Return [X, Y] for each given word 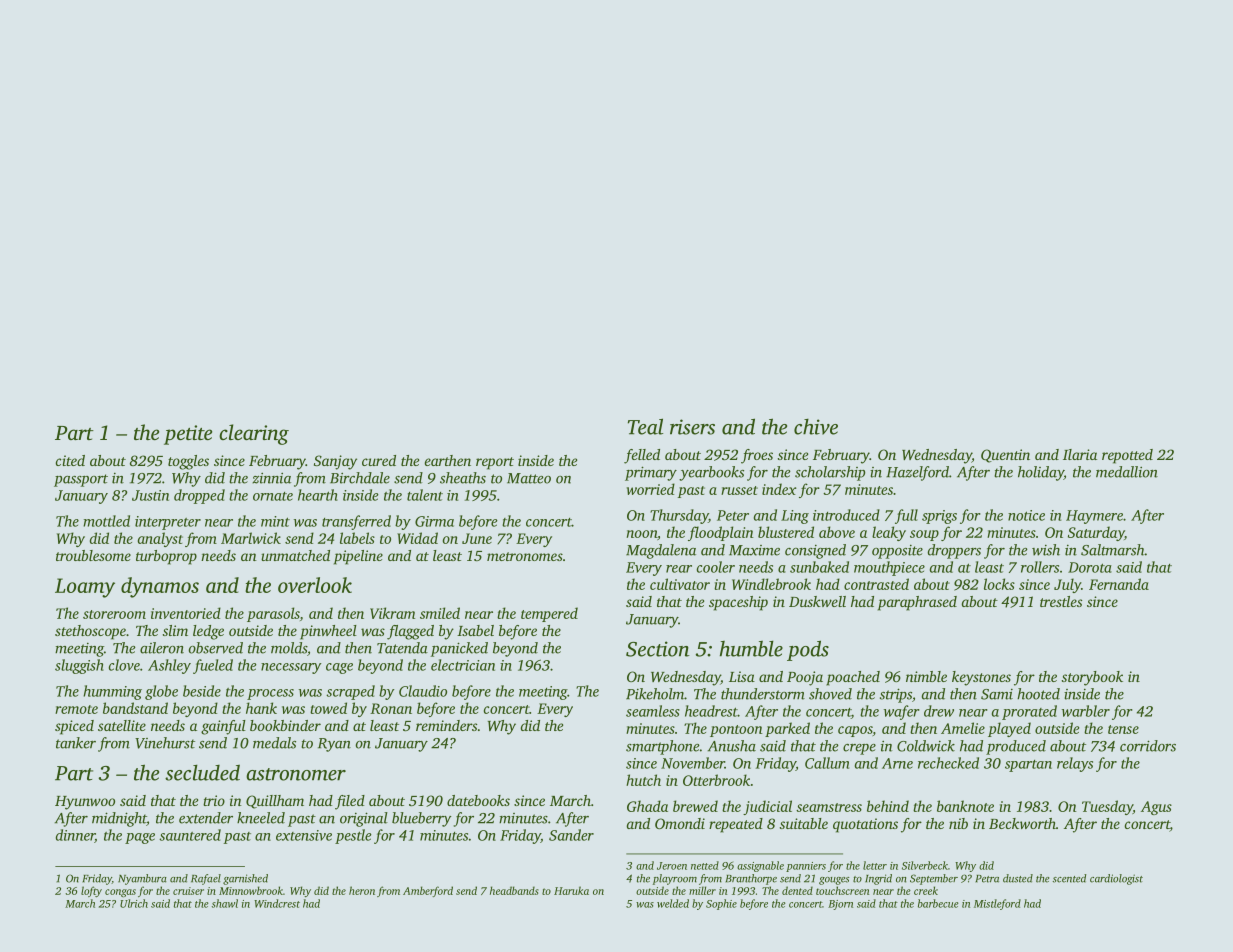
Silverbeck [925, 865]
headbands [514, 890]
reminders [446, 725]
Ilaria [1080, 454]
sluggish [79, 666]
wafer [902, 712]
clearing [254, 434]
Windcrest [277, 903]
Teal [645, 426]
